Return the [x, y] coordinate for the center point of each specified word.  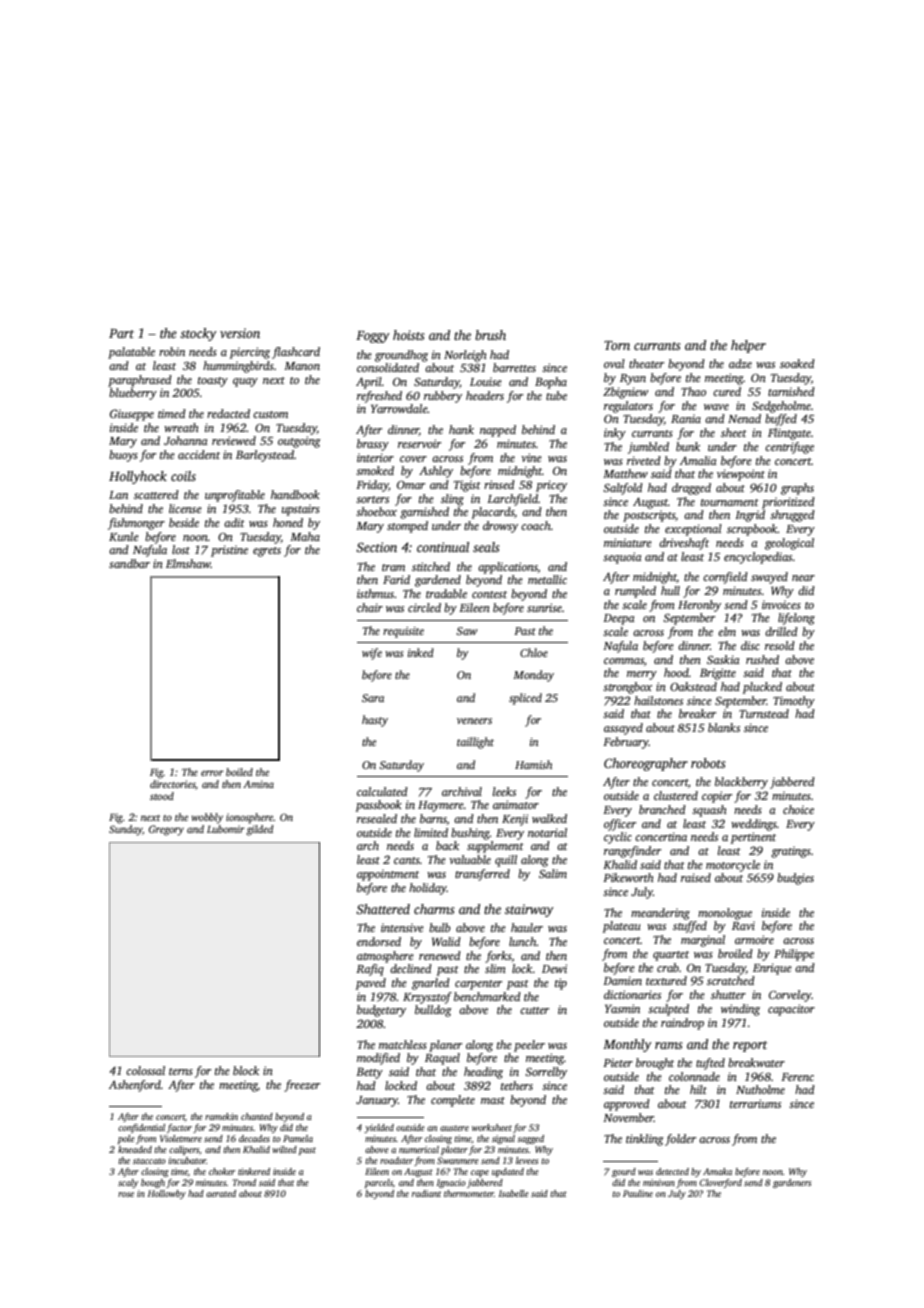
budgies [795, 879]
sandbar [129, 563]
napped [498, 431]
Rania [686, 418]
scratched [731, 980]
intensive [402, 927]
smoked [375, 470]
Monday [533, 676]
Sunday [126, 830]
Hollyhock [138, 477]
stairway [529, 910]
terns [181, 1071]
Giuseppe [132, 415]
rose [126, 1194]
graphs [797, 489]
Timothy [794, 702]
